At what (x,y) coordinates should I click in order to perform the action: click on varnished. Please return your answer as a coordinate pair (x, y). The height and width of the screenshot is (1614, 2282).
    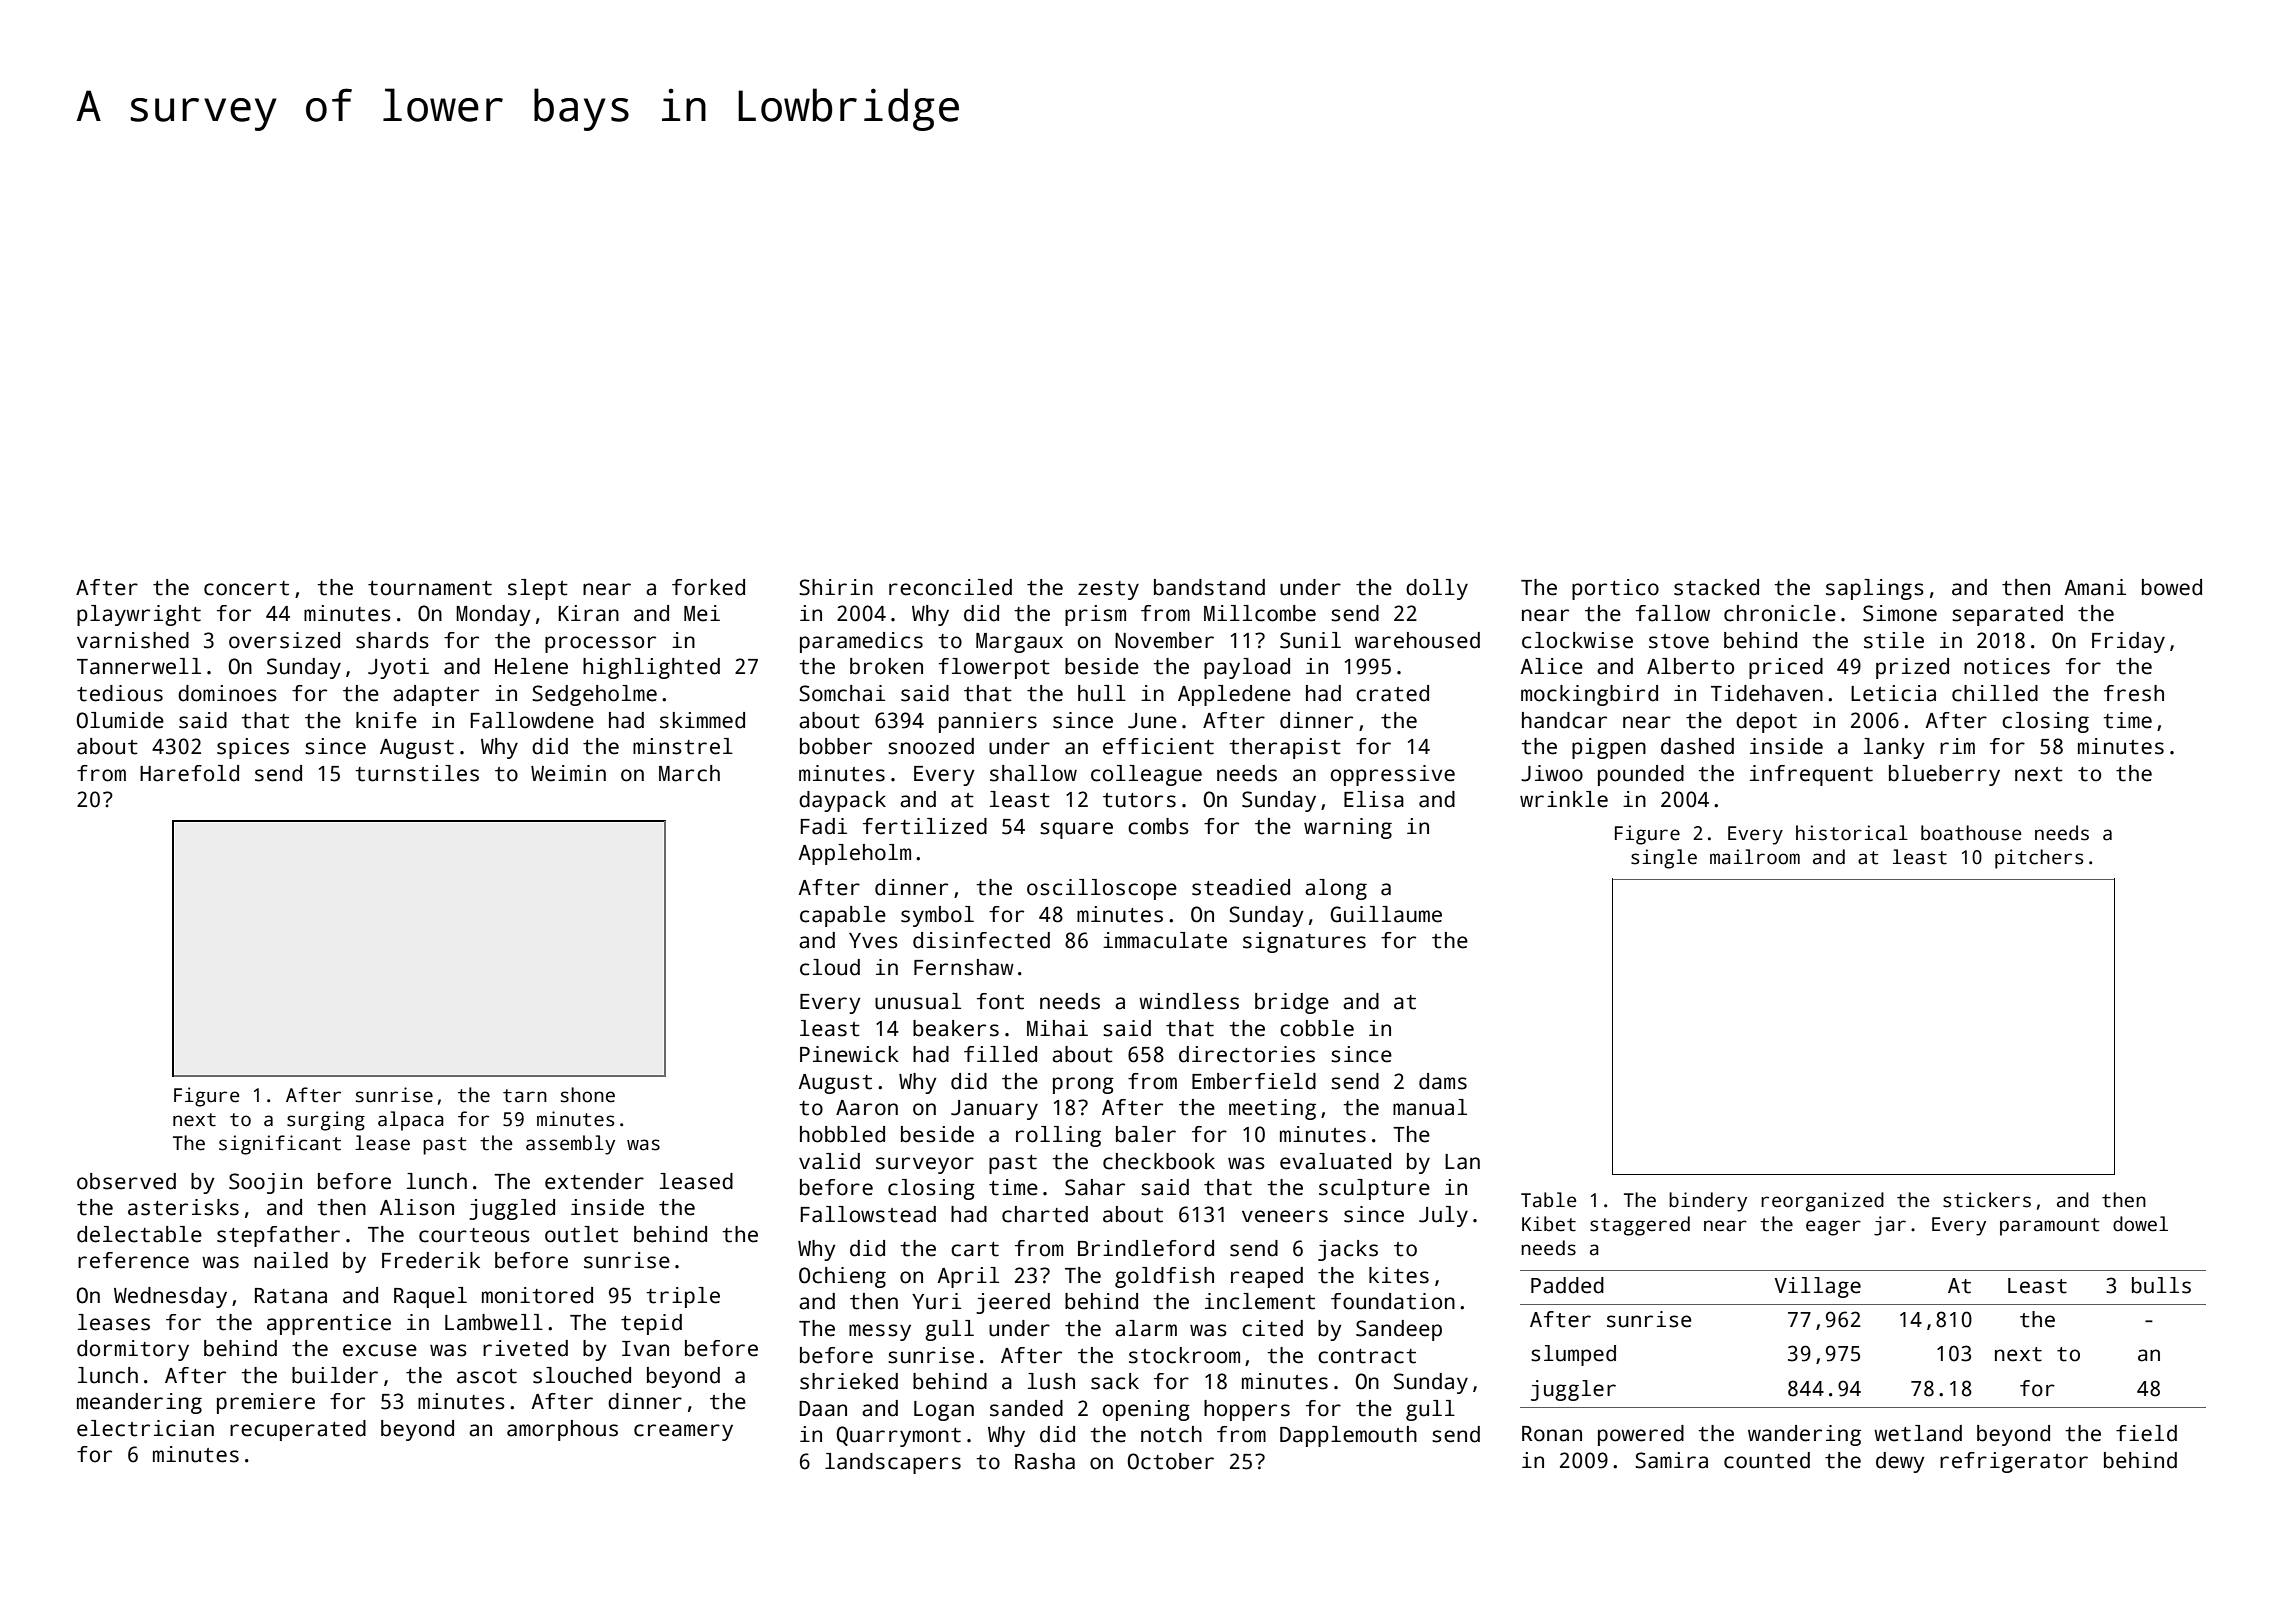
    Looking at the image, I should click on (133, 640).
